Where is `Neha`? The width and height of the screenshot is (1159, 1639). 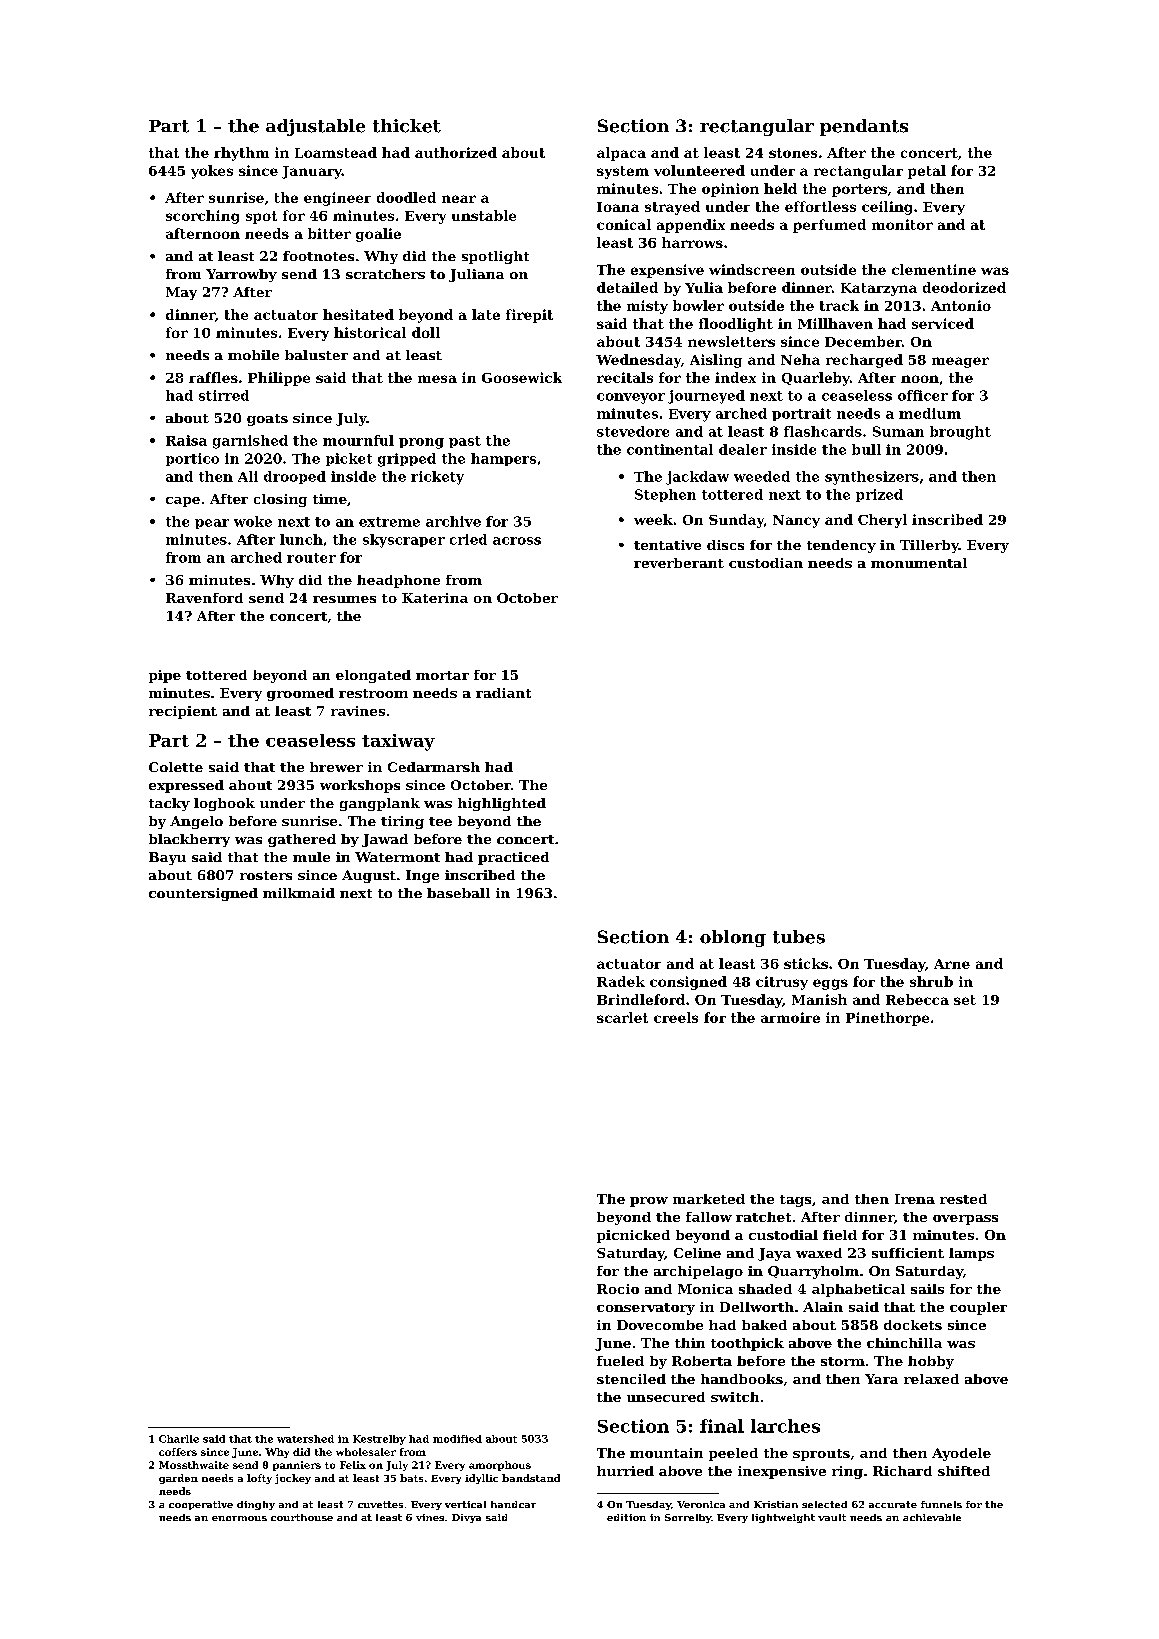 Neha is located at coordinates (800, 359).
